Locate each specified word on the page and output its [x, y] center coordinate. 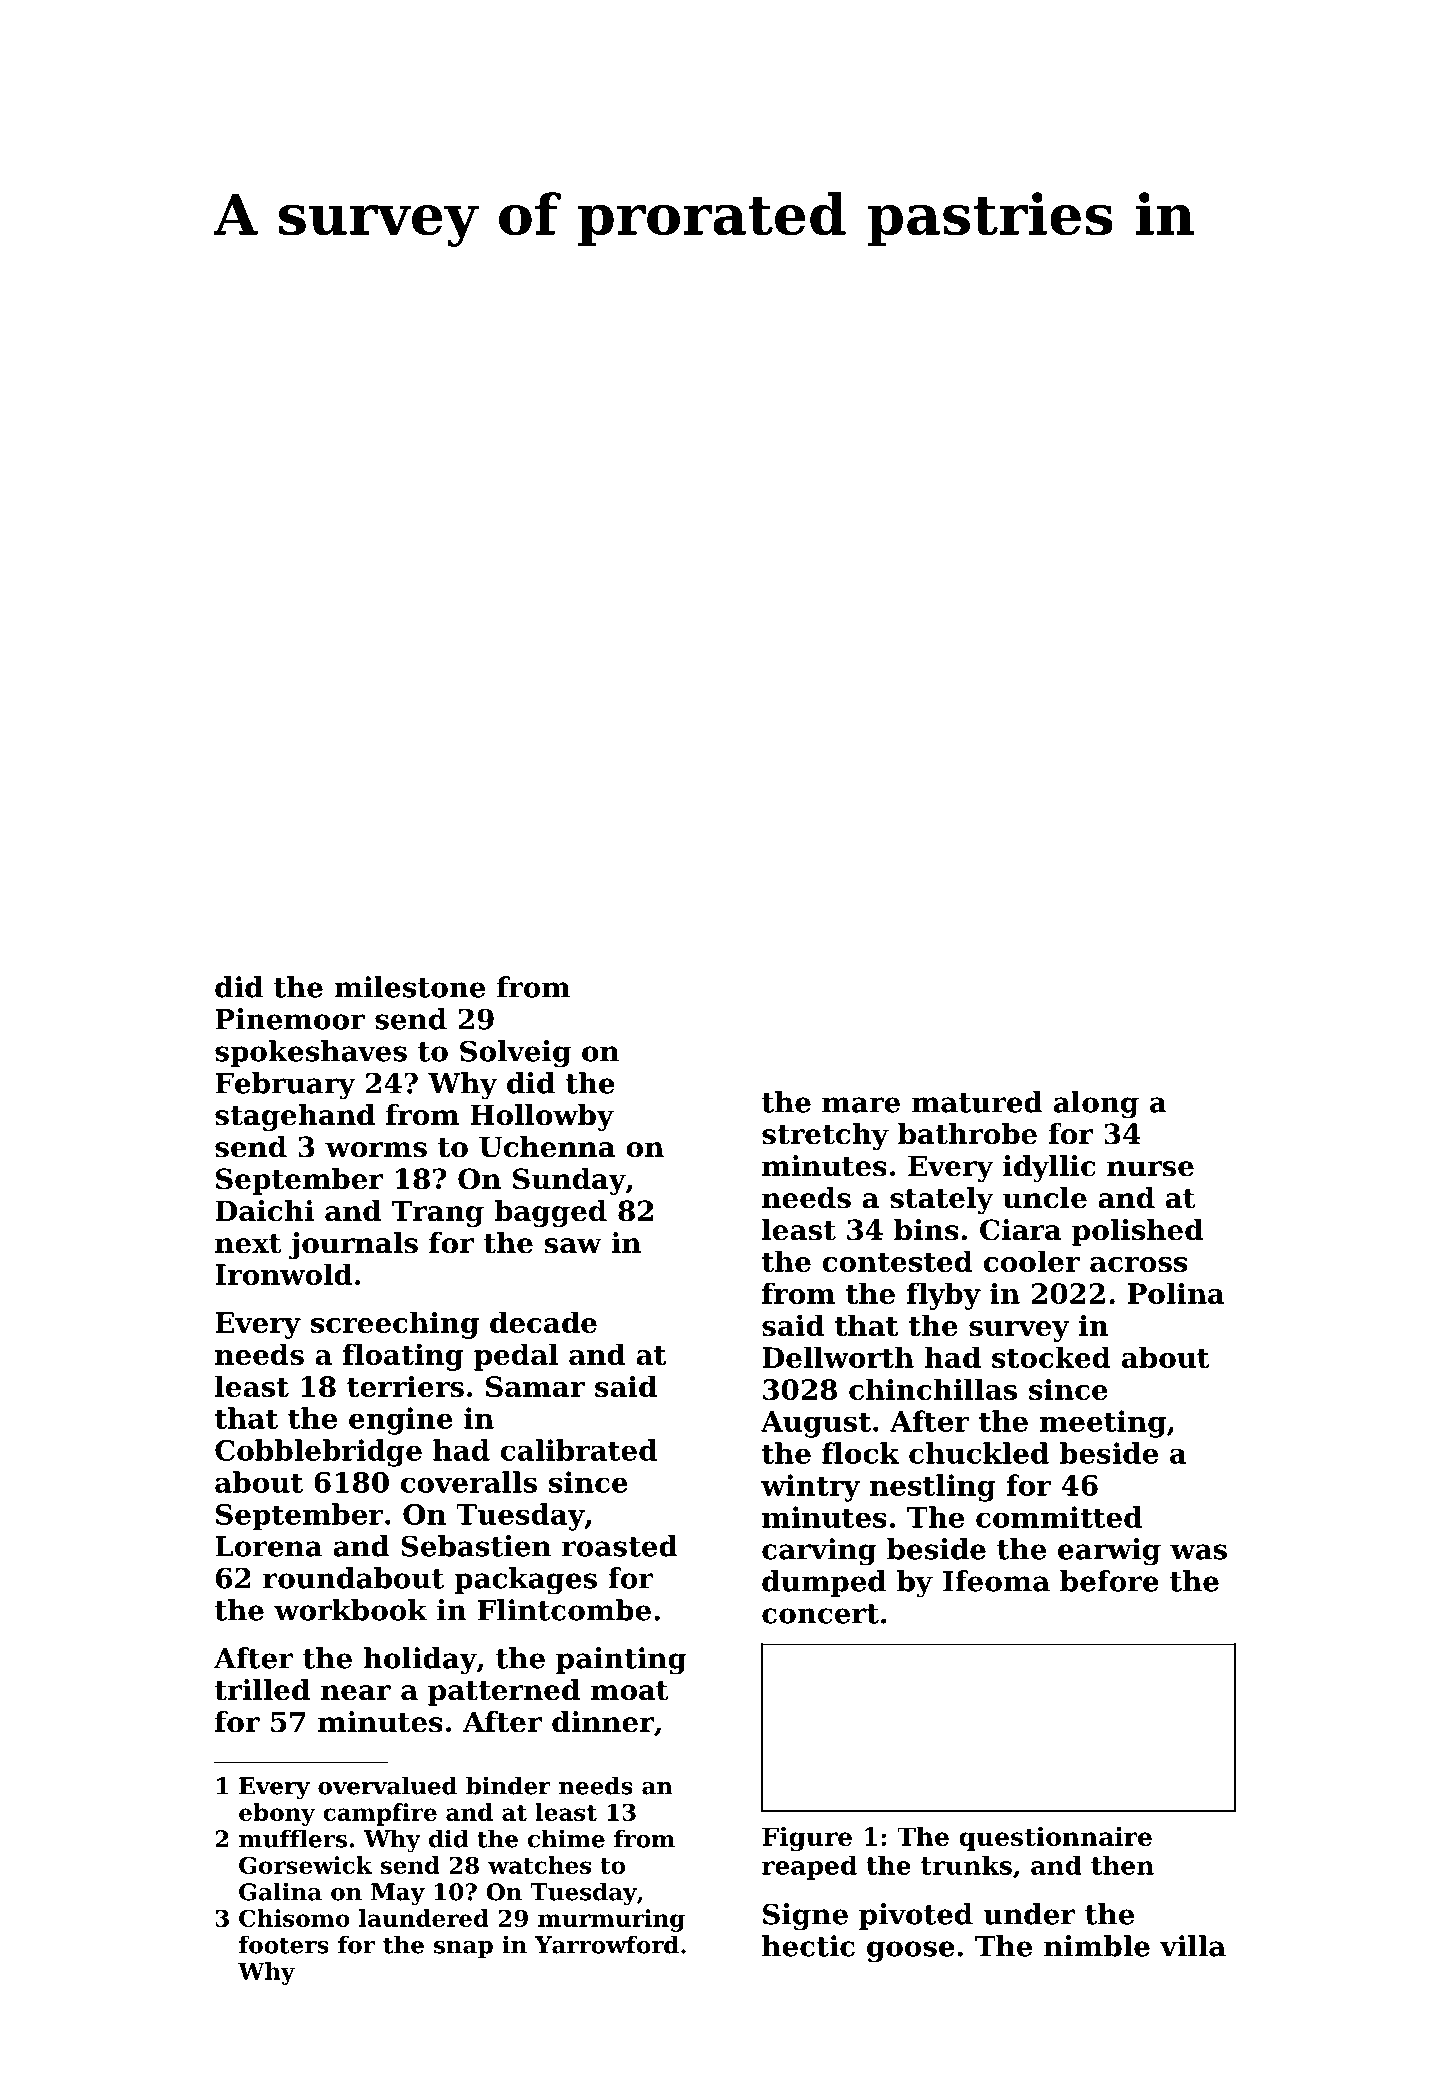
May [398, 1894]
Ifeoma [996, 1581]
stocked [1051, 1357]
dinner [603, 1722]
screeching [395, 1325]
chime [566, 1838]
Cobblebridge [318, 1453]
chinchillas [933, 1389]
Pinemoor [290, 1019]
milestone [409, 987]
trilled [262, 1690]
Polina [1176, 1293]
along [1096, 1105]
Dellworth [838, 1357]
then [1122, 1865]
